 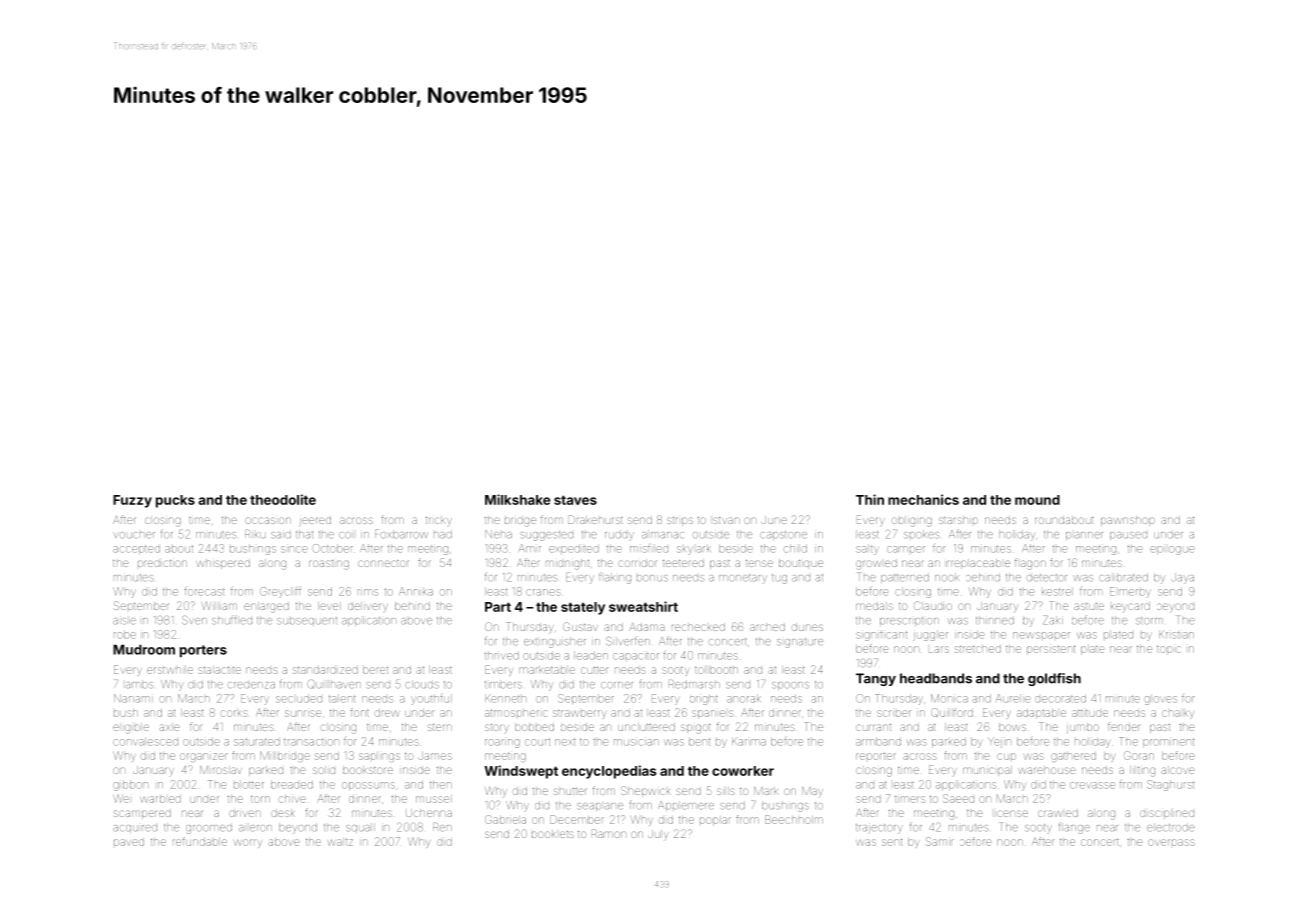 What do you see at coordinates (923, 499) in the screenshot?
I see `mechanics` at bounding box center [923, 499].
